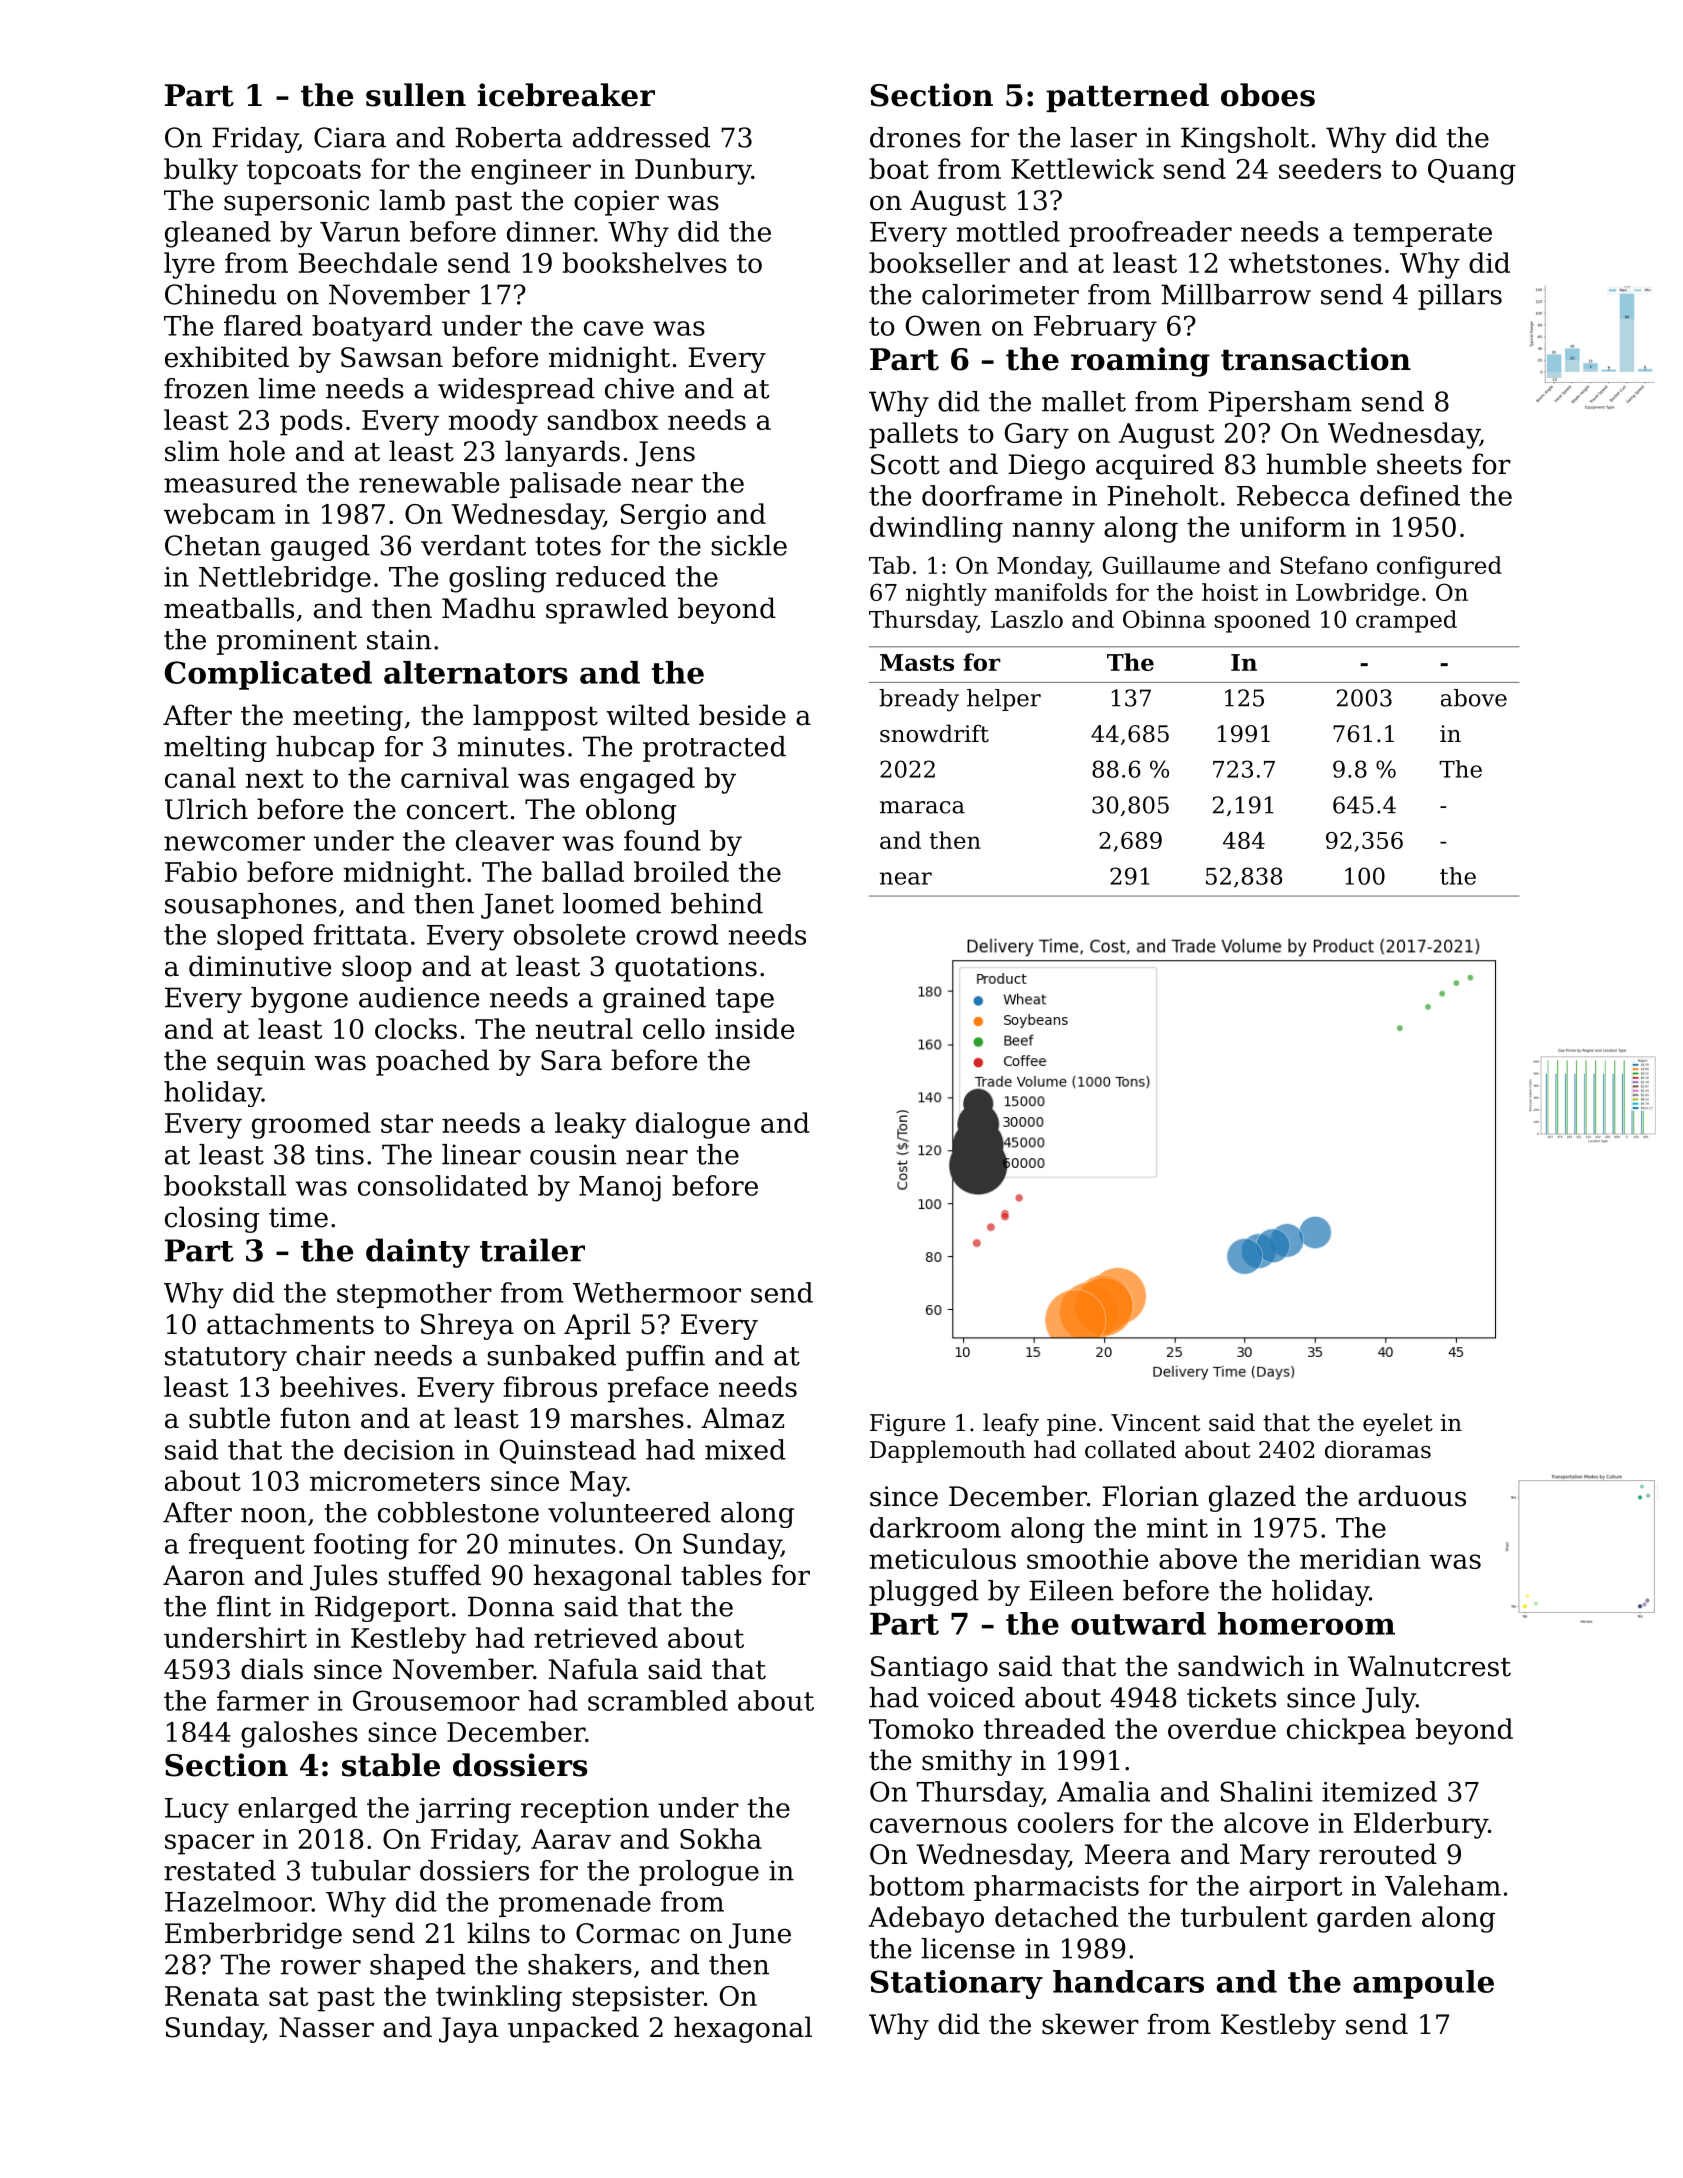 The height and width of the document is (2178, 1683). Describe the element at coordinates (1104, 137) in the document. I see `laser` at that location.
